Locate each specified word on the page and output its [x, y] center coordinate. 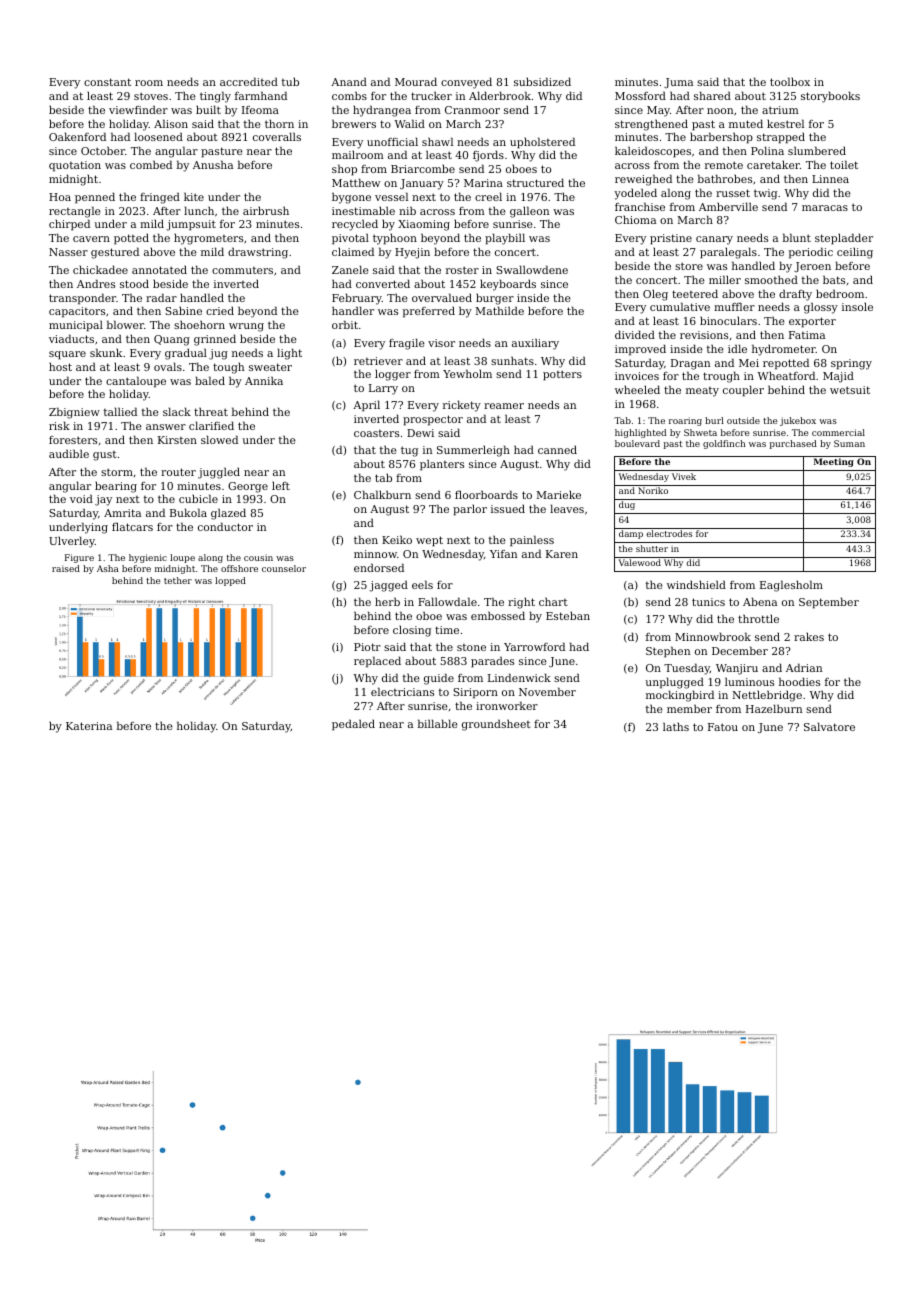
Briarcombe [423, 168]
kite [194, 196]
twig [765, 194]
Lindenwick [519, 677]
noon [720, 111]
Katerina [89, 726]
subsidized [542, 81]
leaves [567, 508]
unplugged [674, 683]
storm [117, 472]
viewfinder [138, 109]
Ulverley [72, 542]
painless [532, 541]
